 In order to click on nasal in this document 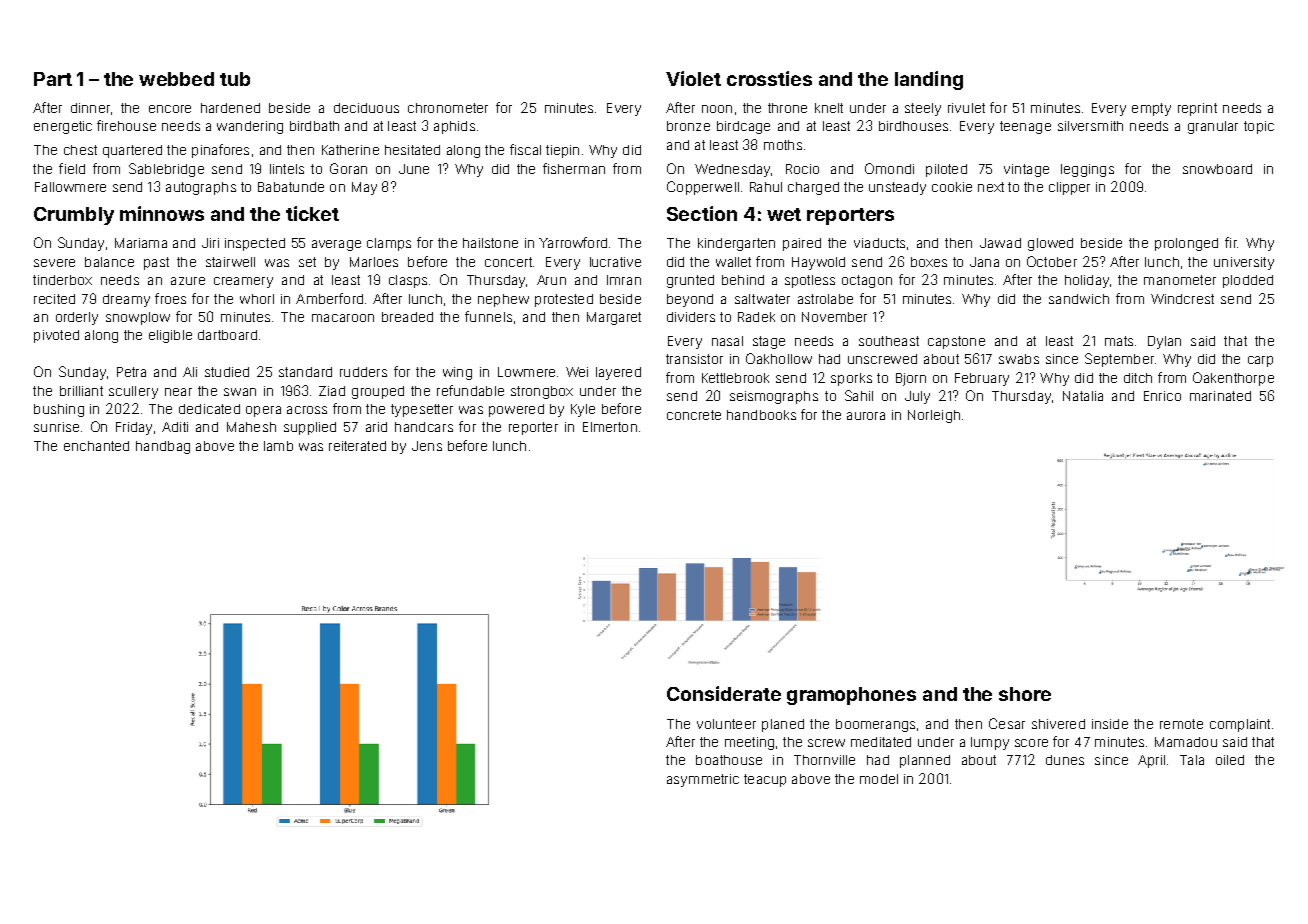, I will do `click(727, 341)`.
